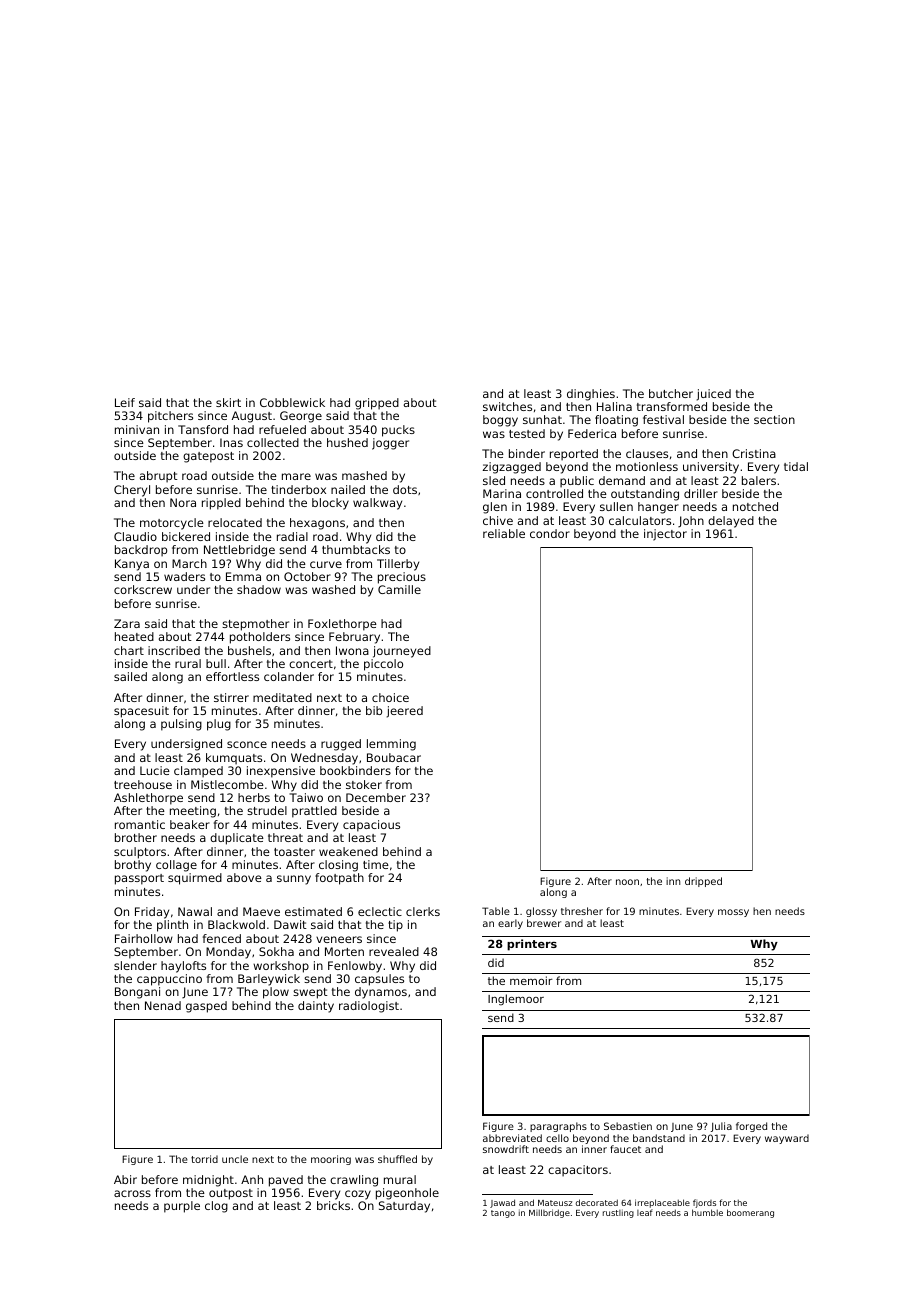 This screenshot has height=1308, width=924. Describe the element at coordinates (125, 402) in the screenshot. I see `Leif` at that location.
